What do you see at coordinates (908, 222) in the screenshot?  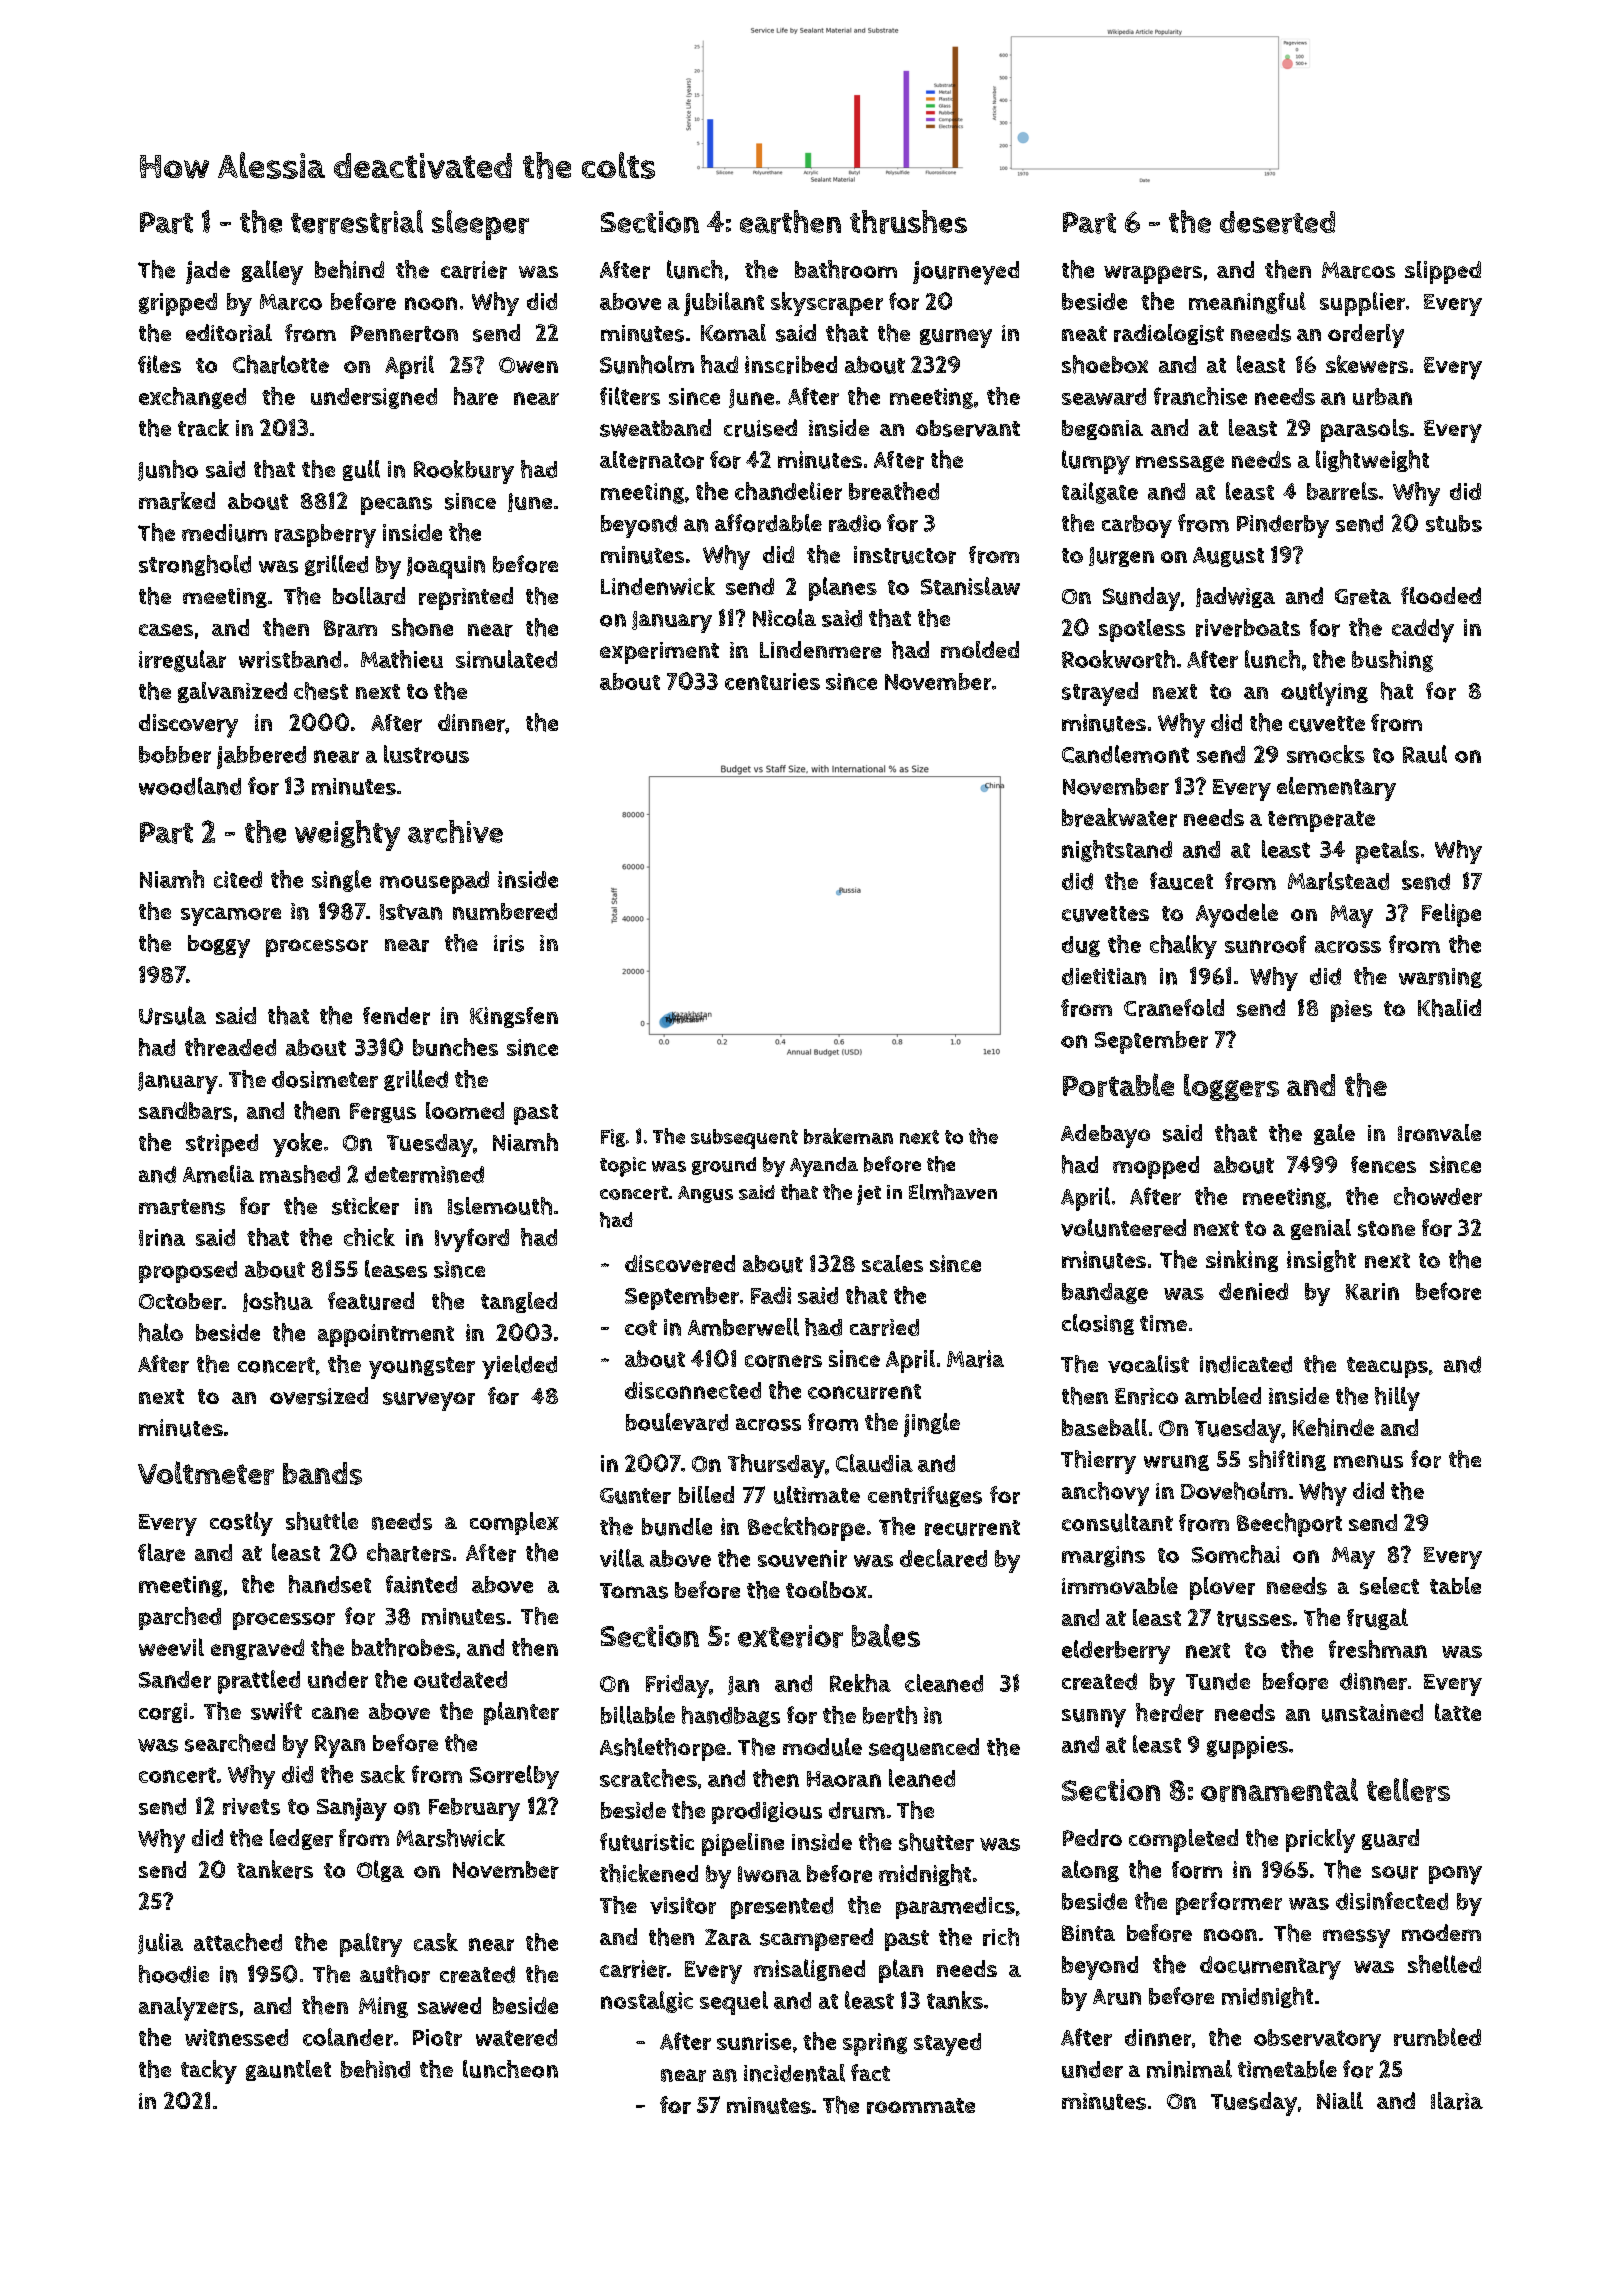 I see `thrushes` at bounding box center [908, 222].
